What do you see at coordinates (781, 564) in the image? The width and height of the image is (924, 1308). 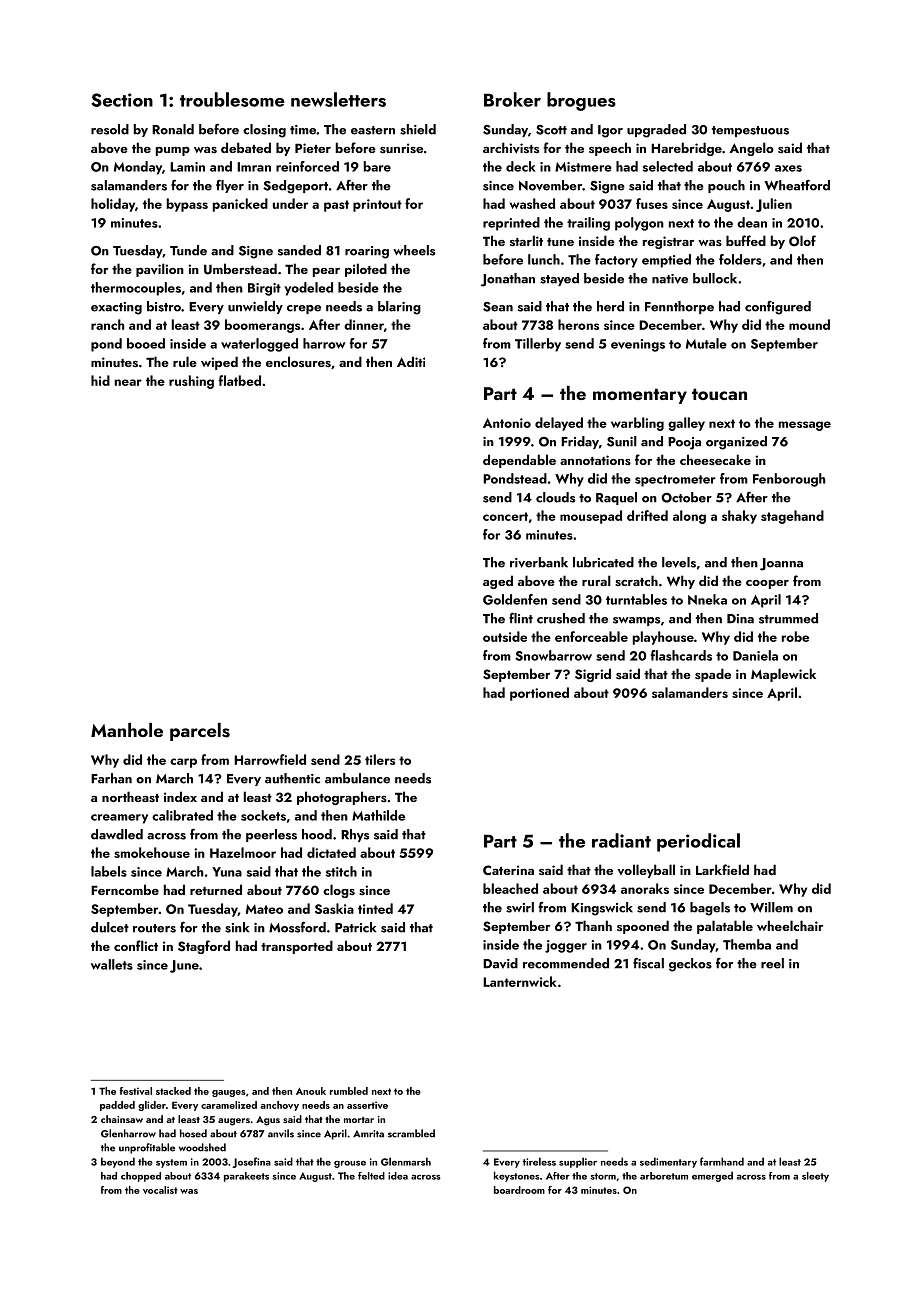 I see `Joanna` at bounding box center [781, 564].
